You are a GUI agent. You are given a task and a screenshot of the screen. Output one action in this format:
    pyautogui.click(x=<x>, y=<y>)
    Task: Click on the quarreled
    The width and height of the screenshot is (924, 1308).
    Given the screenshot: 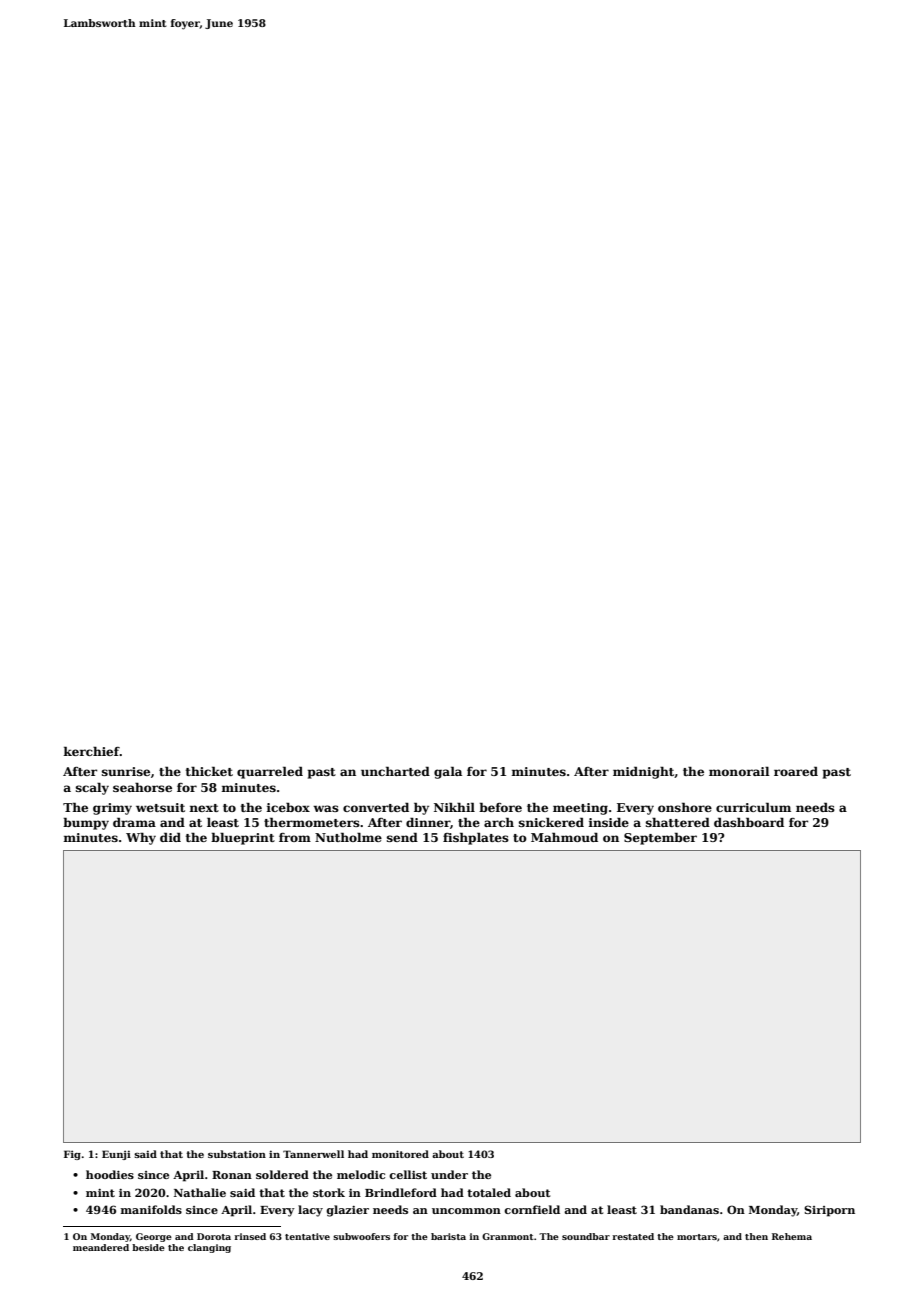 What is the action you would take?
    pyautogui.click(x=270, y=772)
